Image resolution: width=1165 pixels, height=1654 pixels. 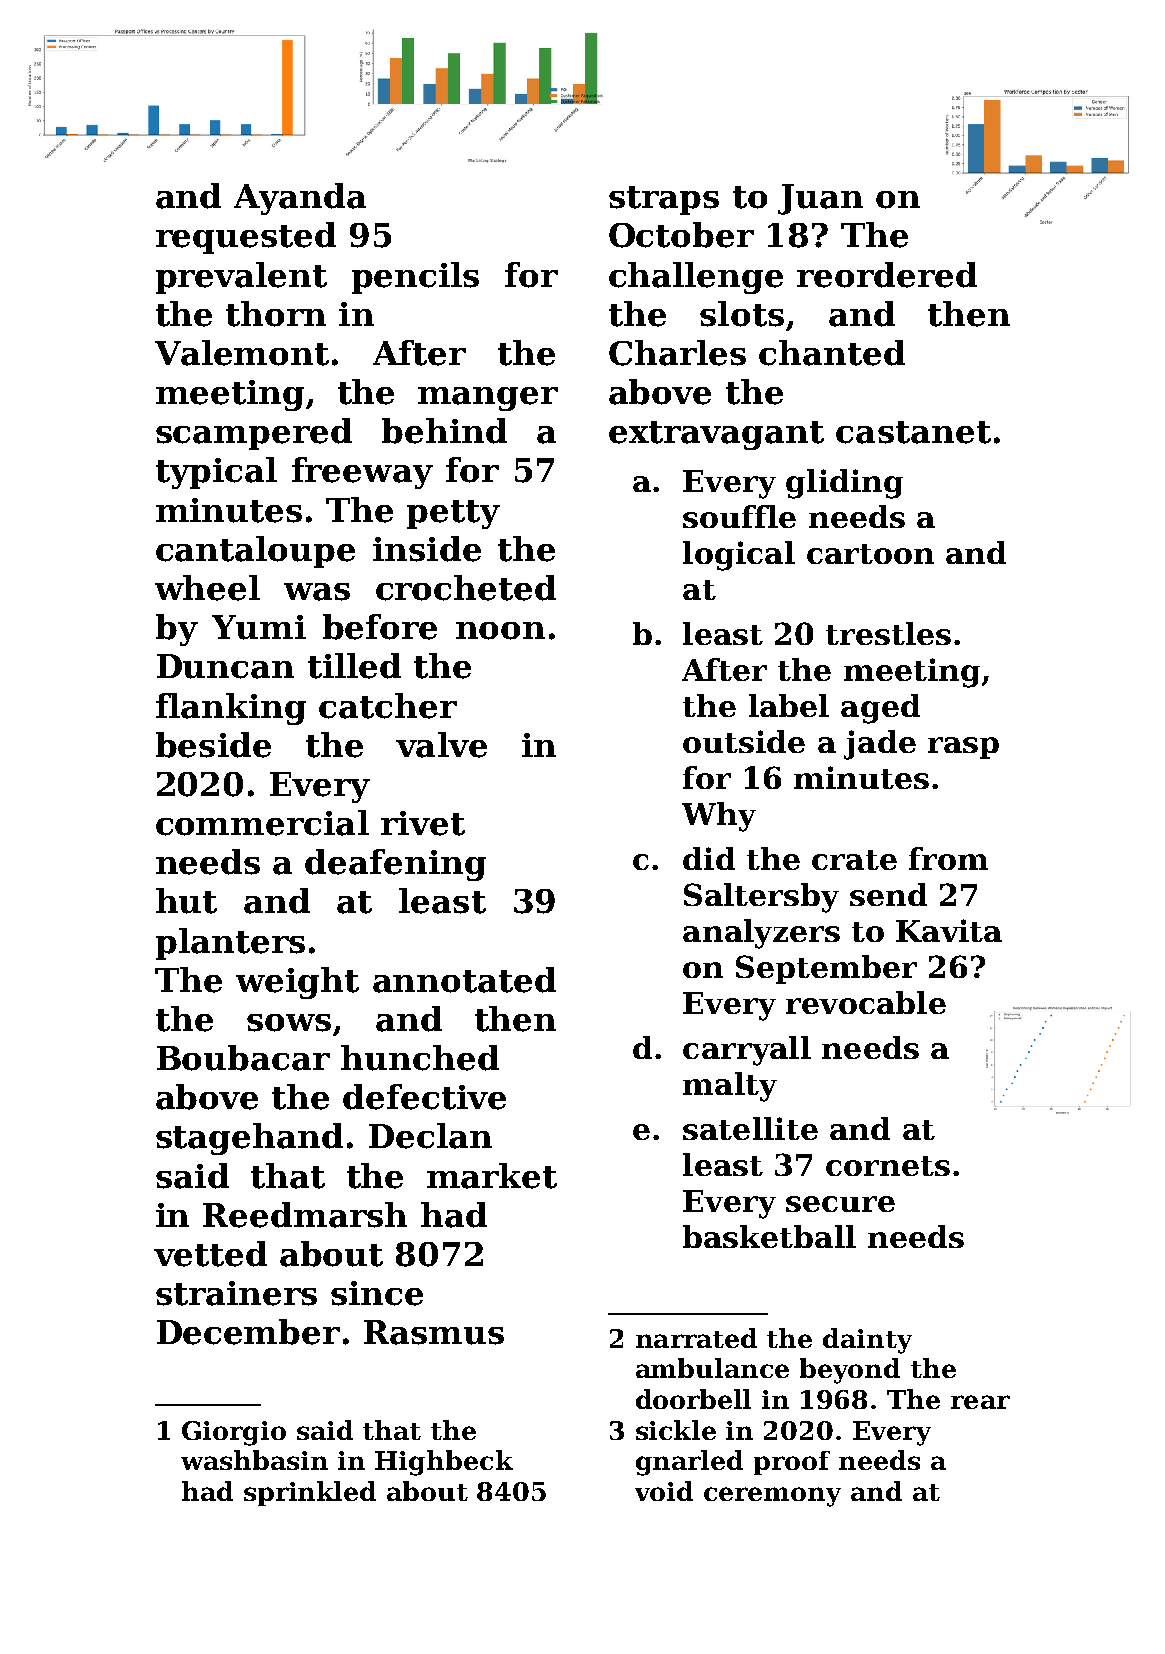 I want to click on Ayanda, so click(x=300, y=199).
